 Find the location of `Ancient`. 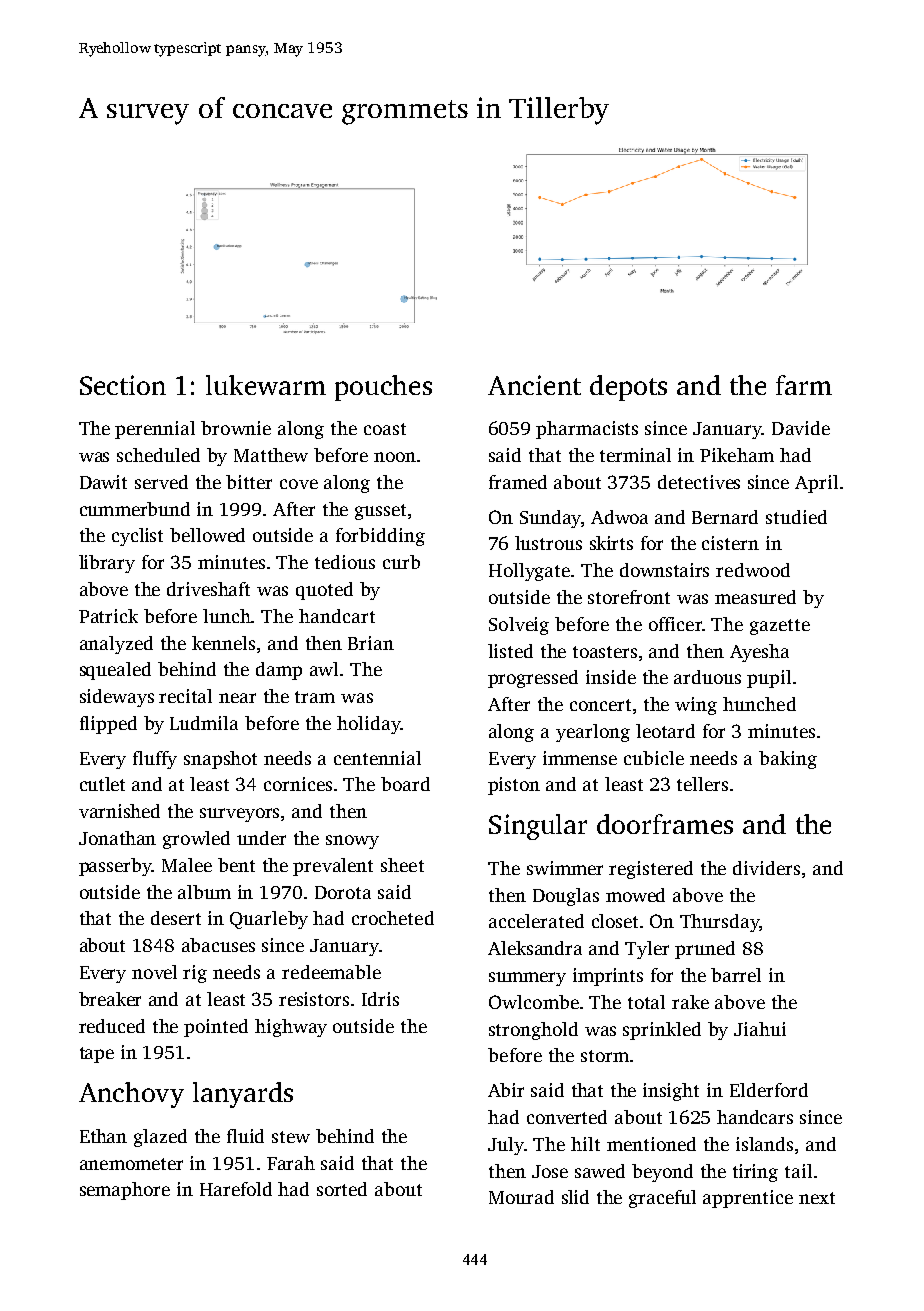

Ancient is located at coordinates (534, 385).
